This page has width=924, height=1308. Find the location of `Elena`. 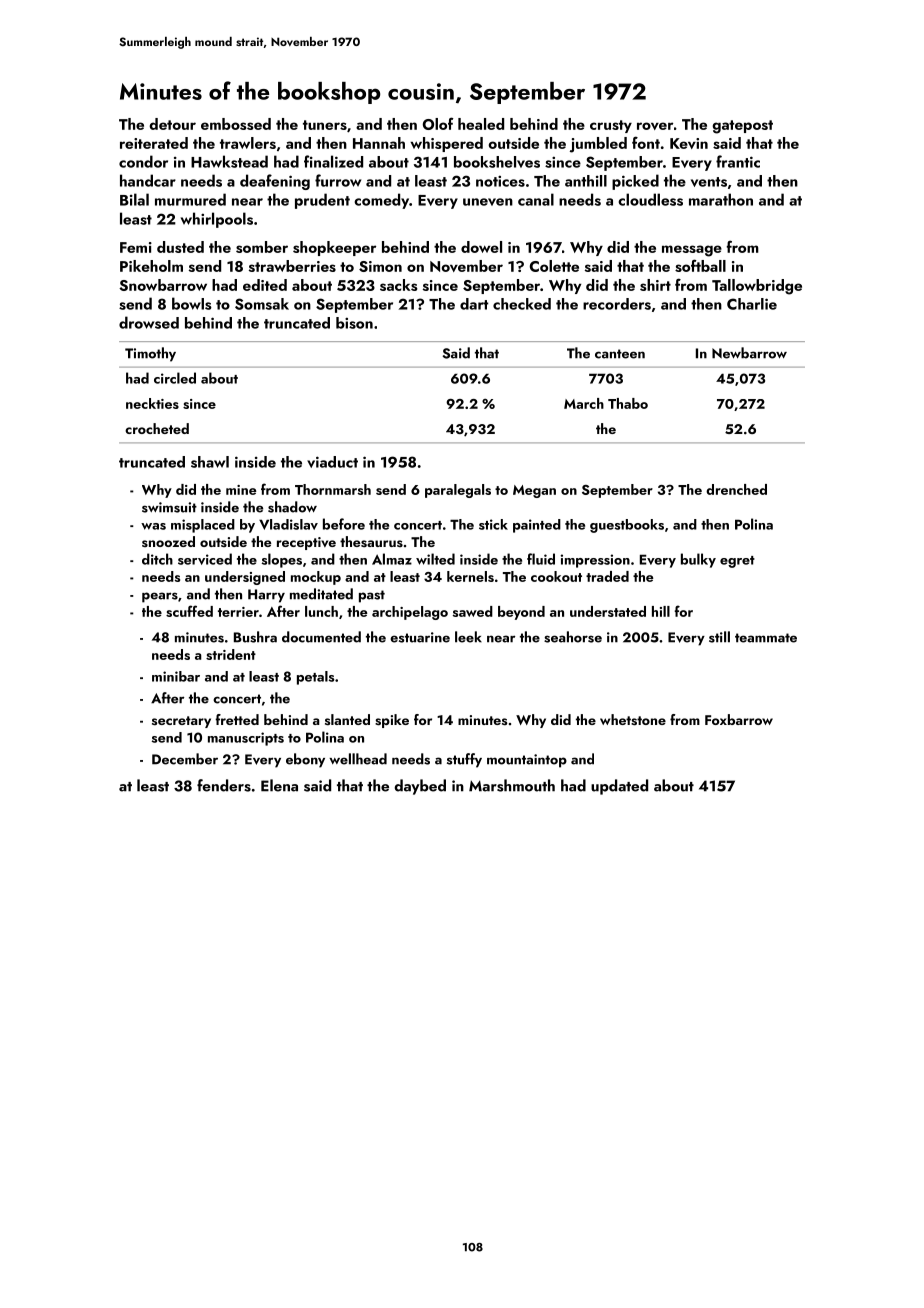

Elena is located at coordinates (279, 785).
